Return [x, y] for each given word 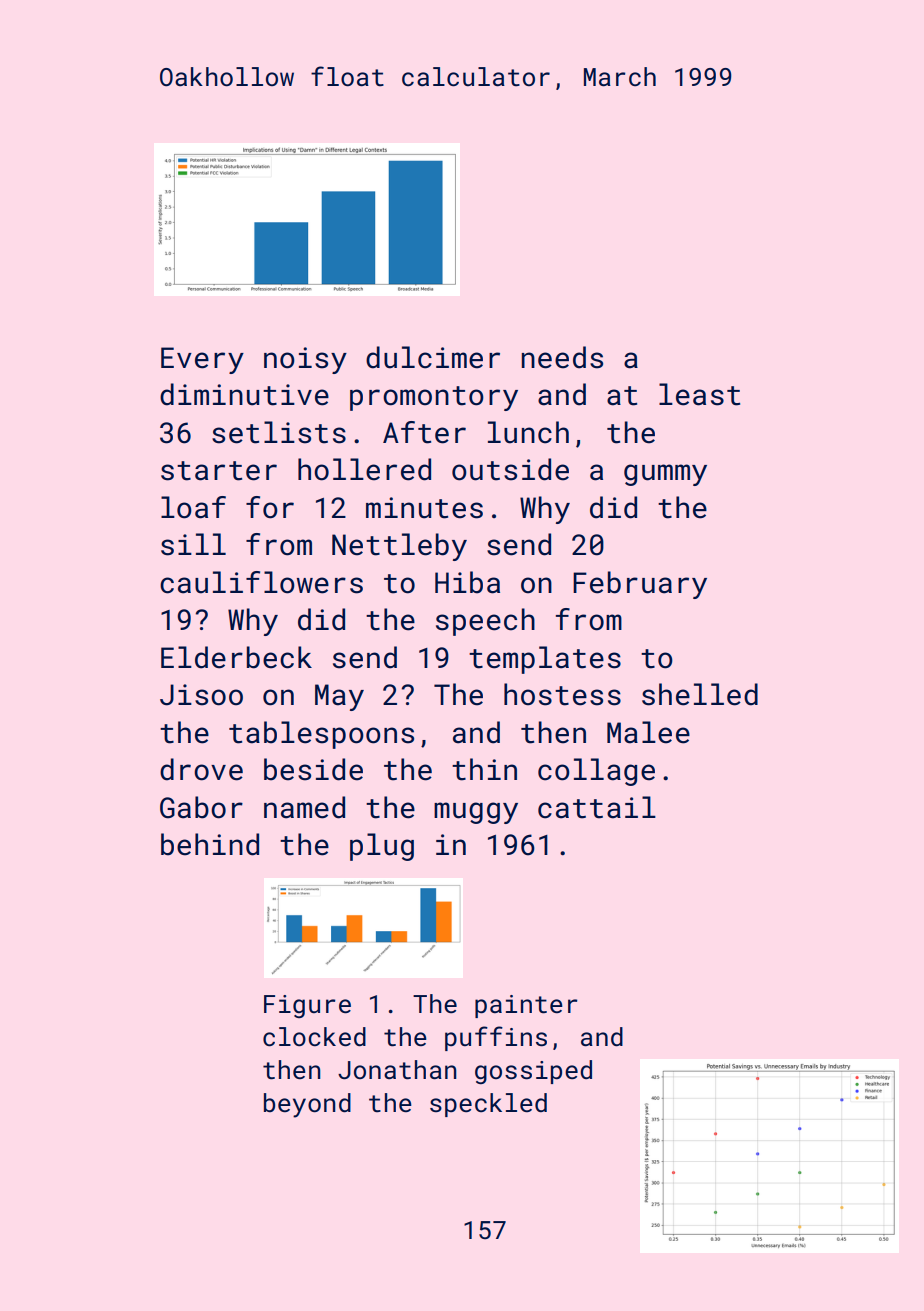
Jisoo [201, 695]
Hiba [467, 582]
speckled [488, 1105]
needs [562, 357]
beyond [307, 1105]
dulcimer [433, 357]
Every [202, 360]
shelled [700, 694]
